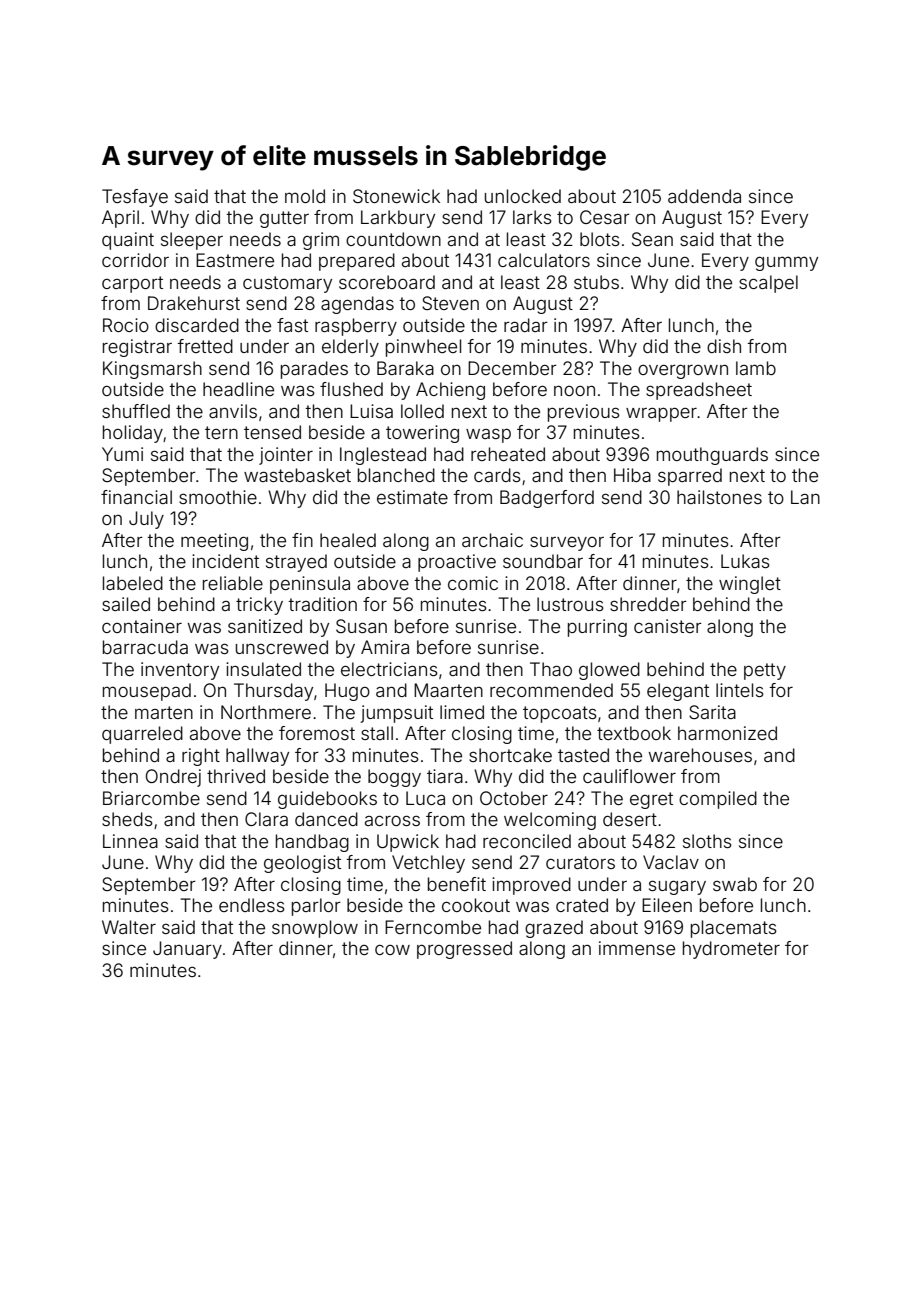 This screenshot has height=1314, width=924. What do you see at coordinates (129, 927) in the screenshot?
I see `Walter` at bounding box center [129, 927].
